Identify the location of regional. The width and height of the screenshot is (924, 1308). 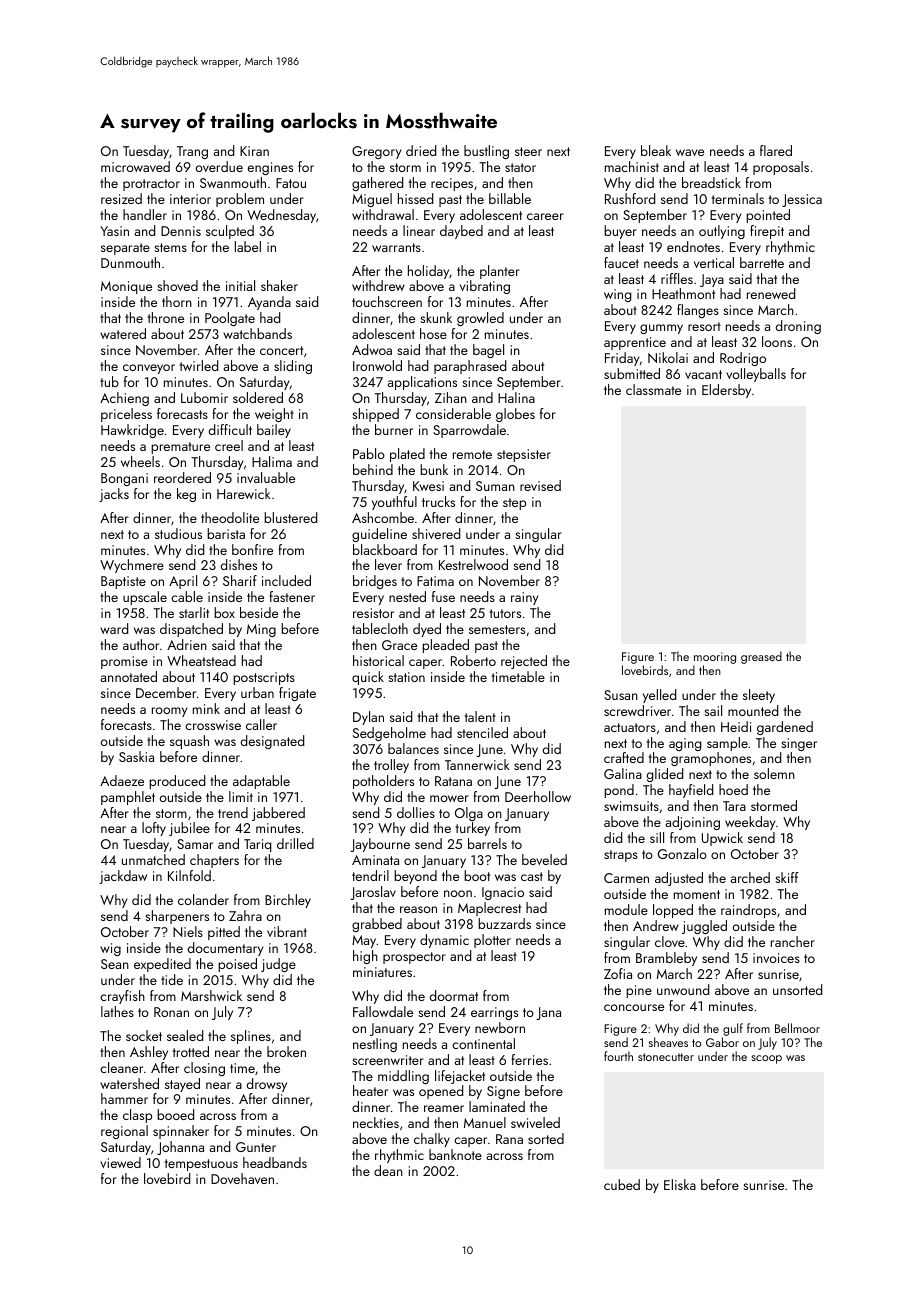
(124, 1132).
